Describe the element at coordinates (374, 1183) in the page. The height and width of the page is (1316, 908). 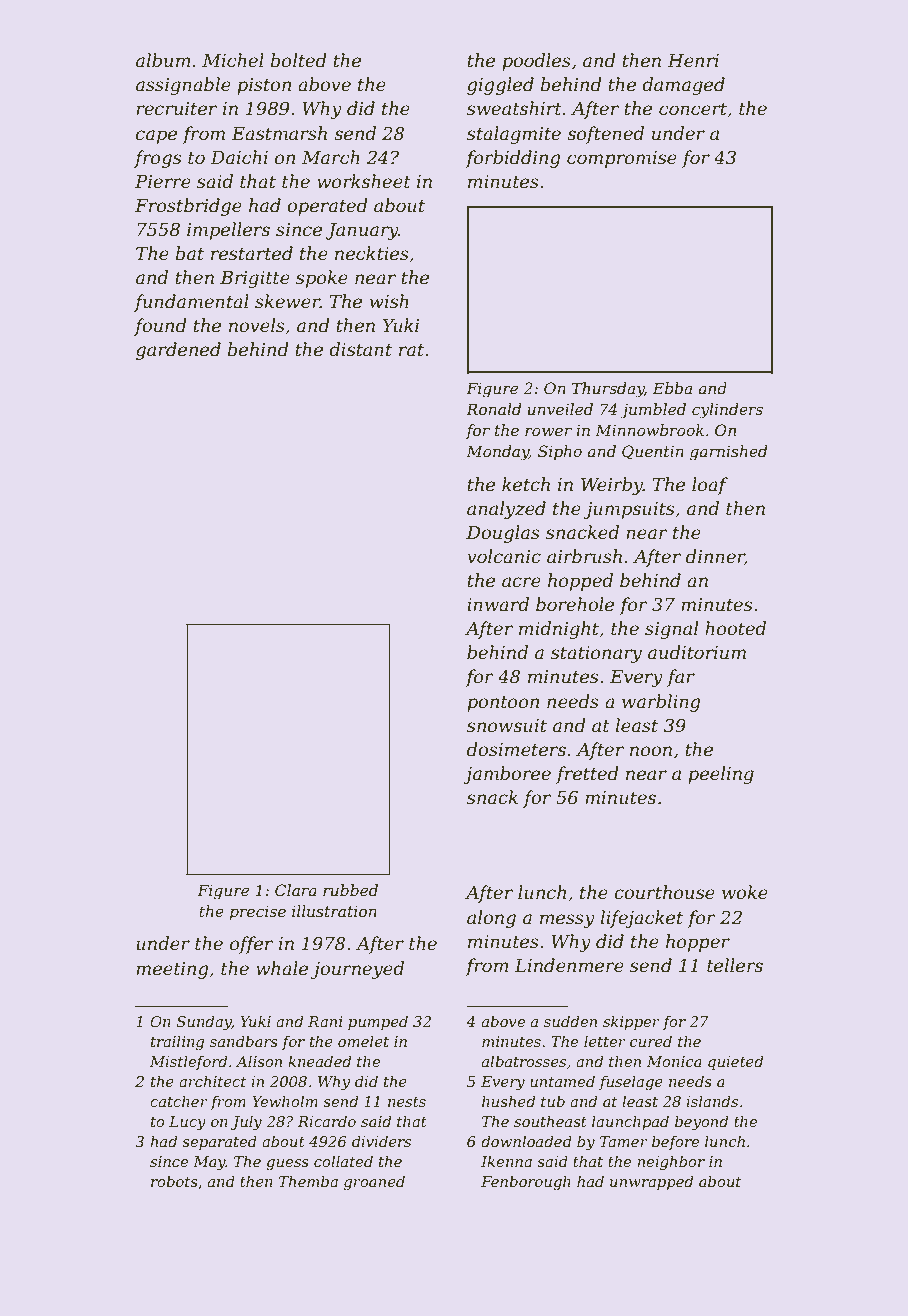
I see `groaned` at that location.
